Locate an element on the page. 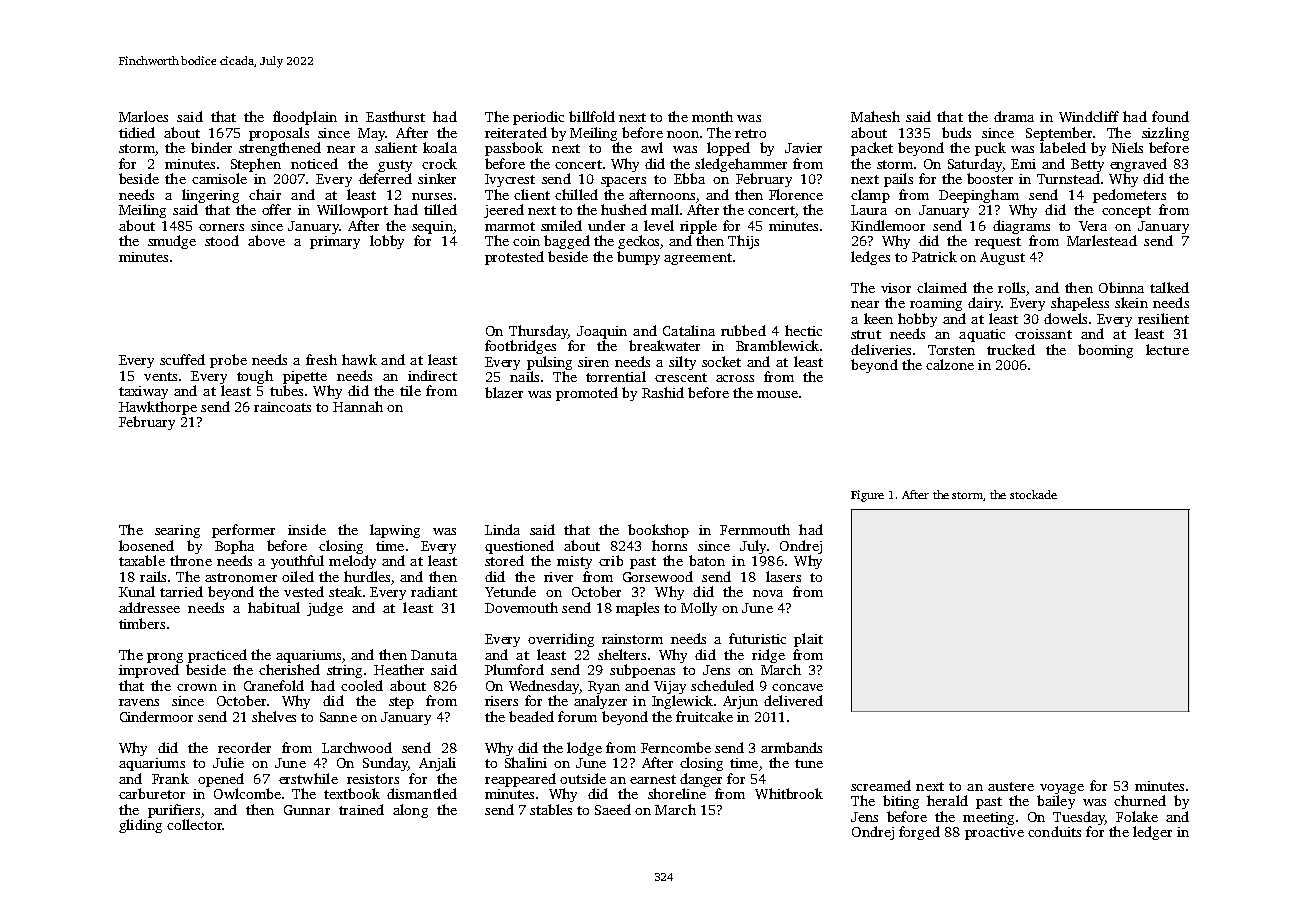 The width and height of the document is (1308, 924). nurses is located at coordinates (432, 196).
